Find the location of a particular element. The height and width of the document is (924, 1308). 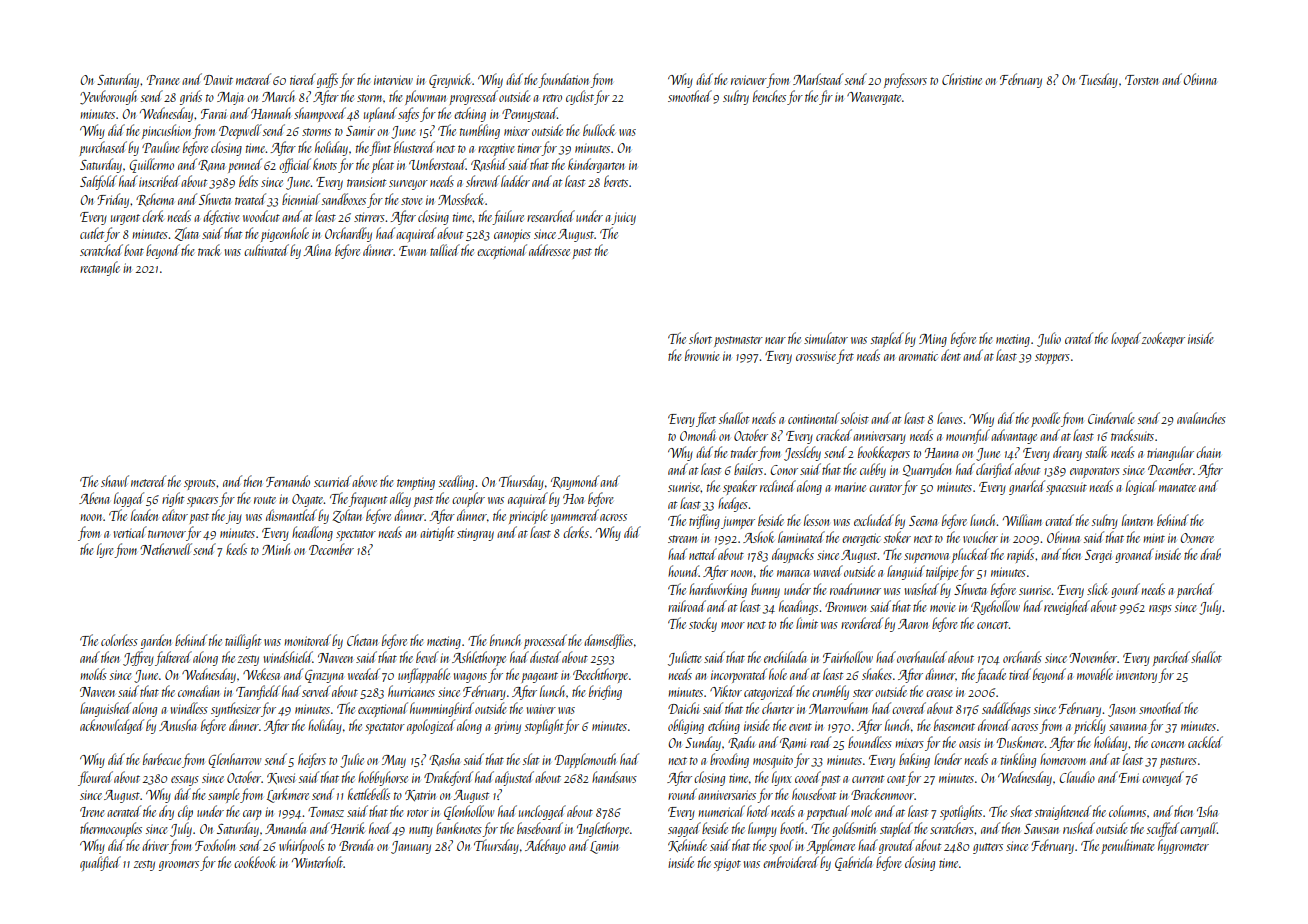

molds is located at coordinates (93, 674).
